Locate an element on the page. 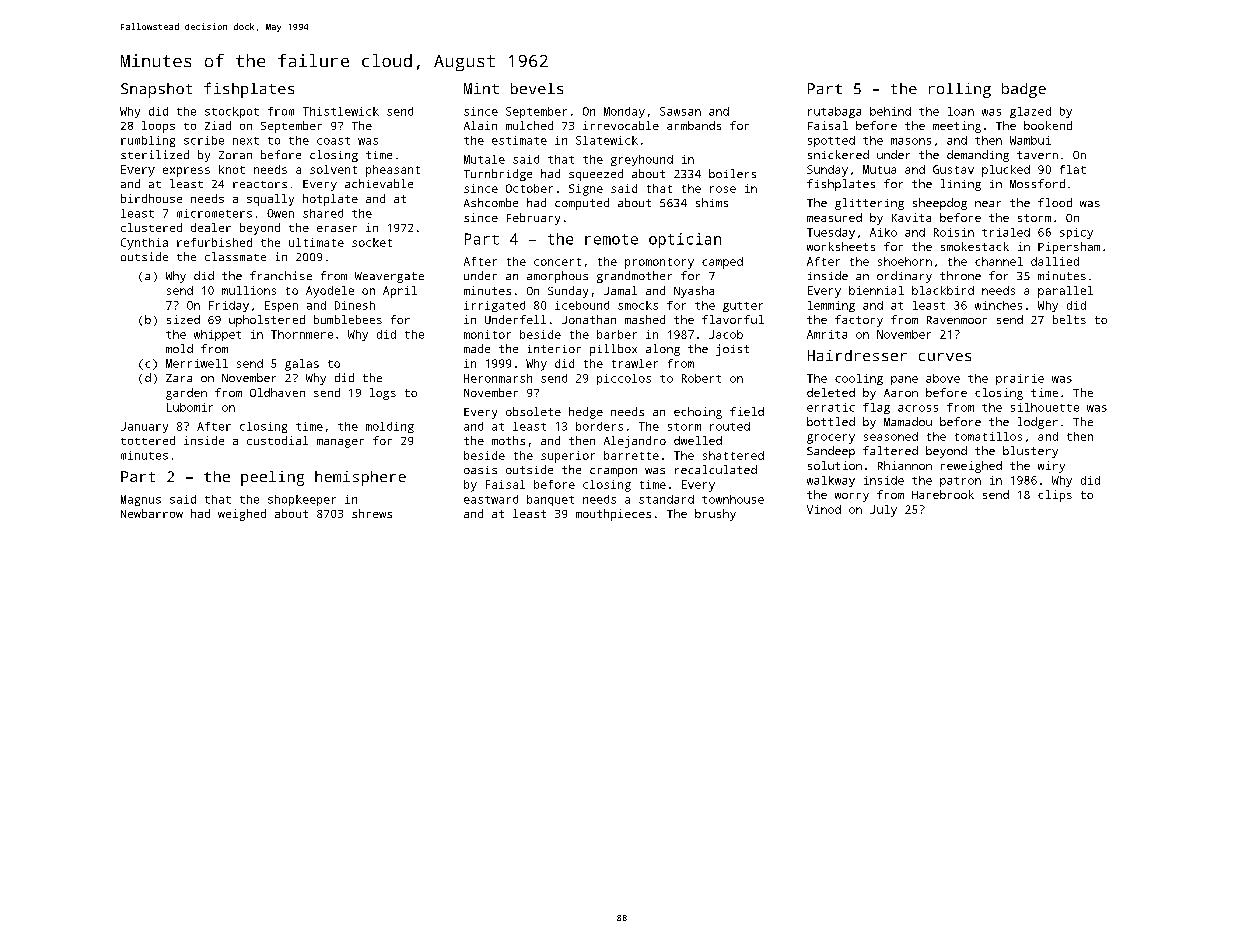  Hairdresser is located at coordinates (857, 355).
